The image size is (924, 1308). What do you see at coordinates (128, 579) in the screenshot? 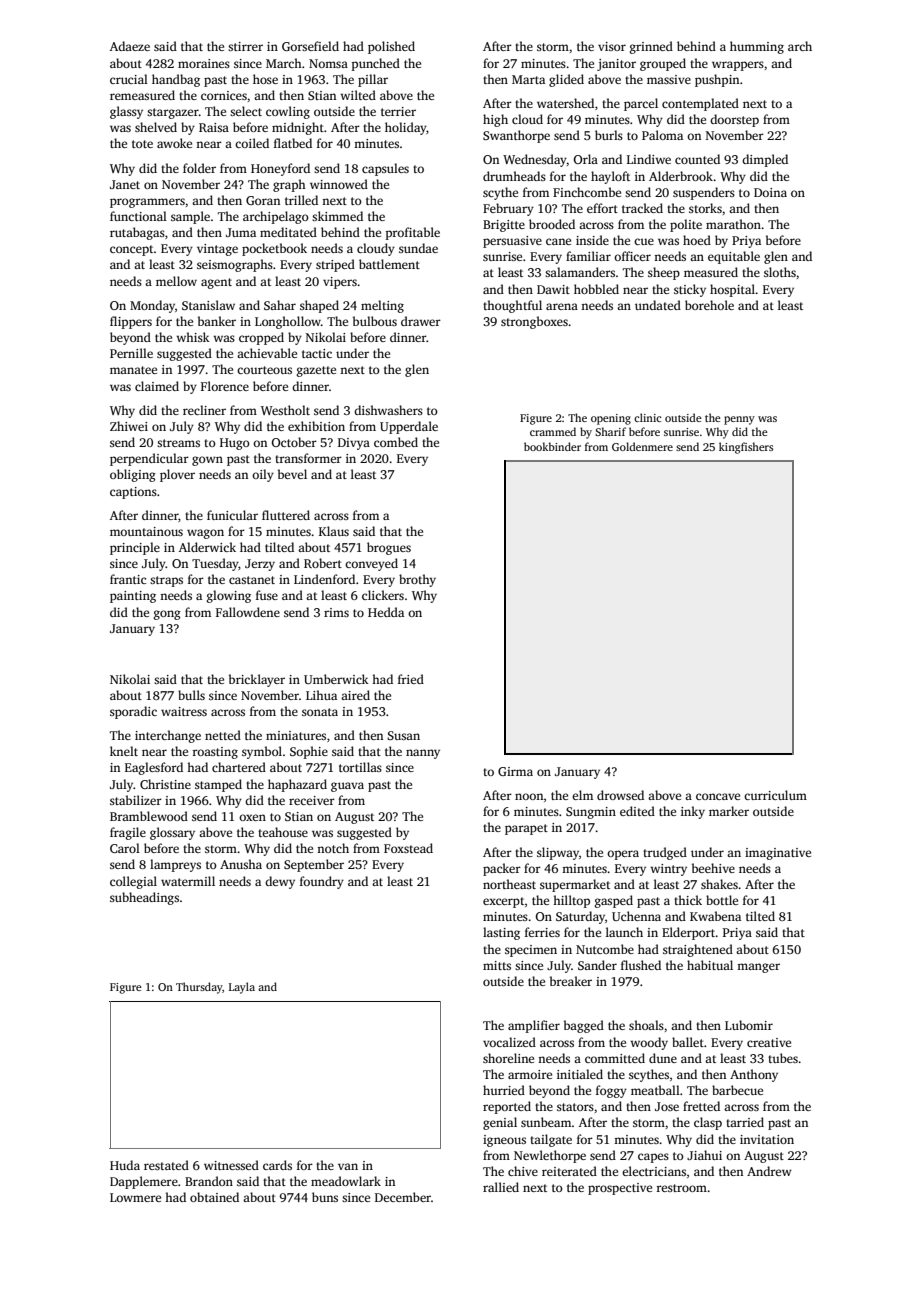
I see `frantic` at bounding box center [128, 579].
